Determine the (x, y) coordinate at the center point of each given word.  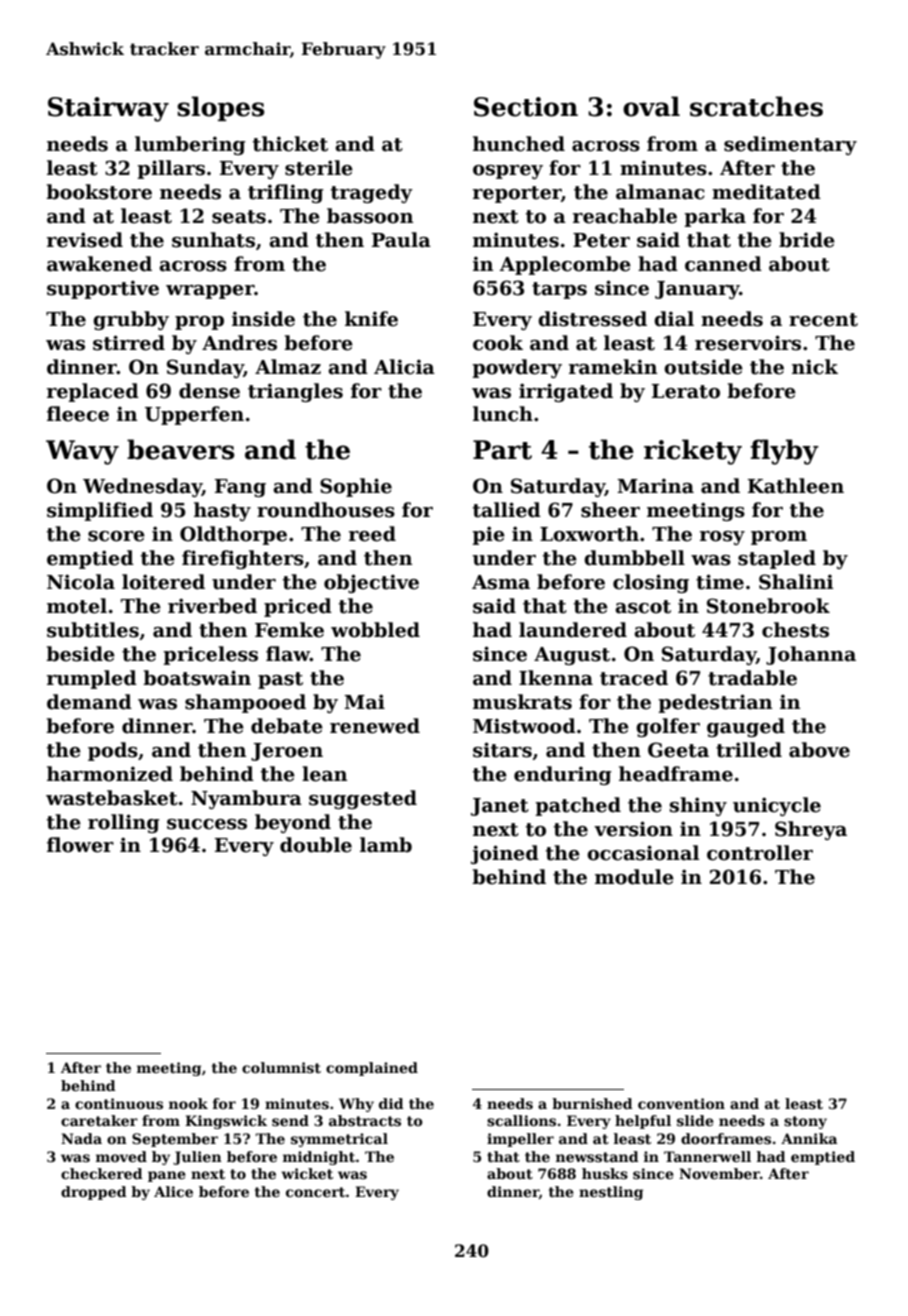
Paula (401, 240)
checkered (102, 1173)
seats (239, 217)
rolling (124, 823)
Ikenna (556, 678)
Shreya (811, 830)
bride (807, 240)
